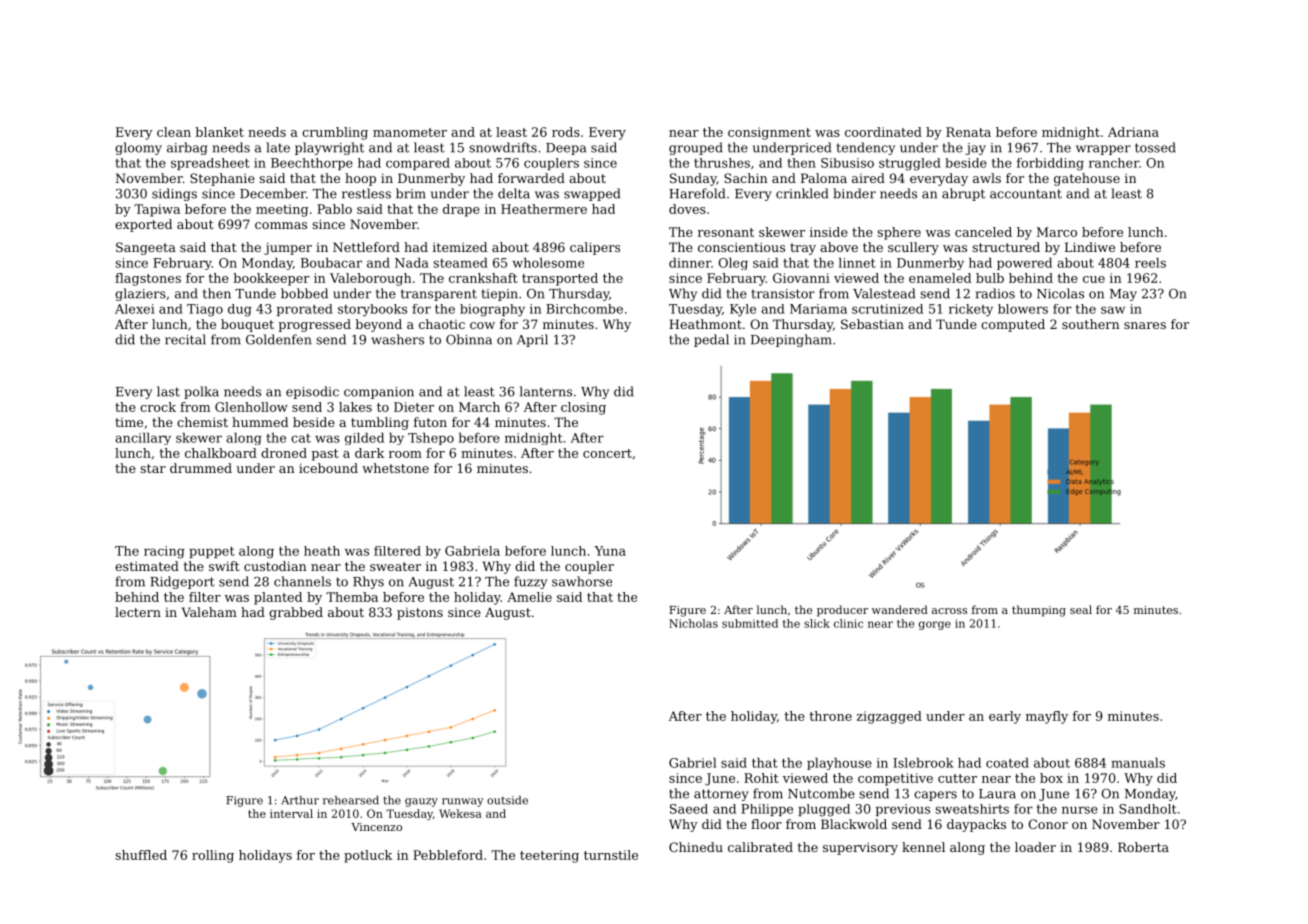 The width and height of the page is (1308, 924). Describe the element at coordinates (296, 613) in the page. I see `grabbed` at that location.
